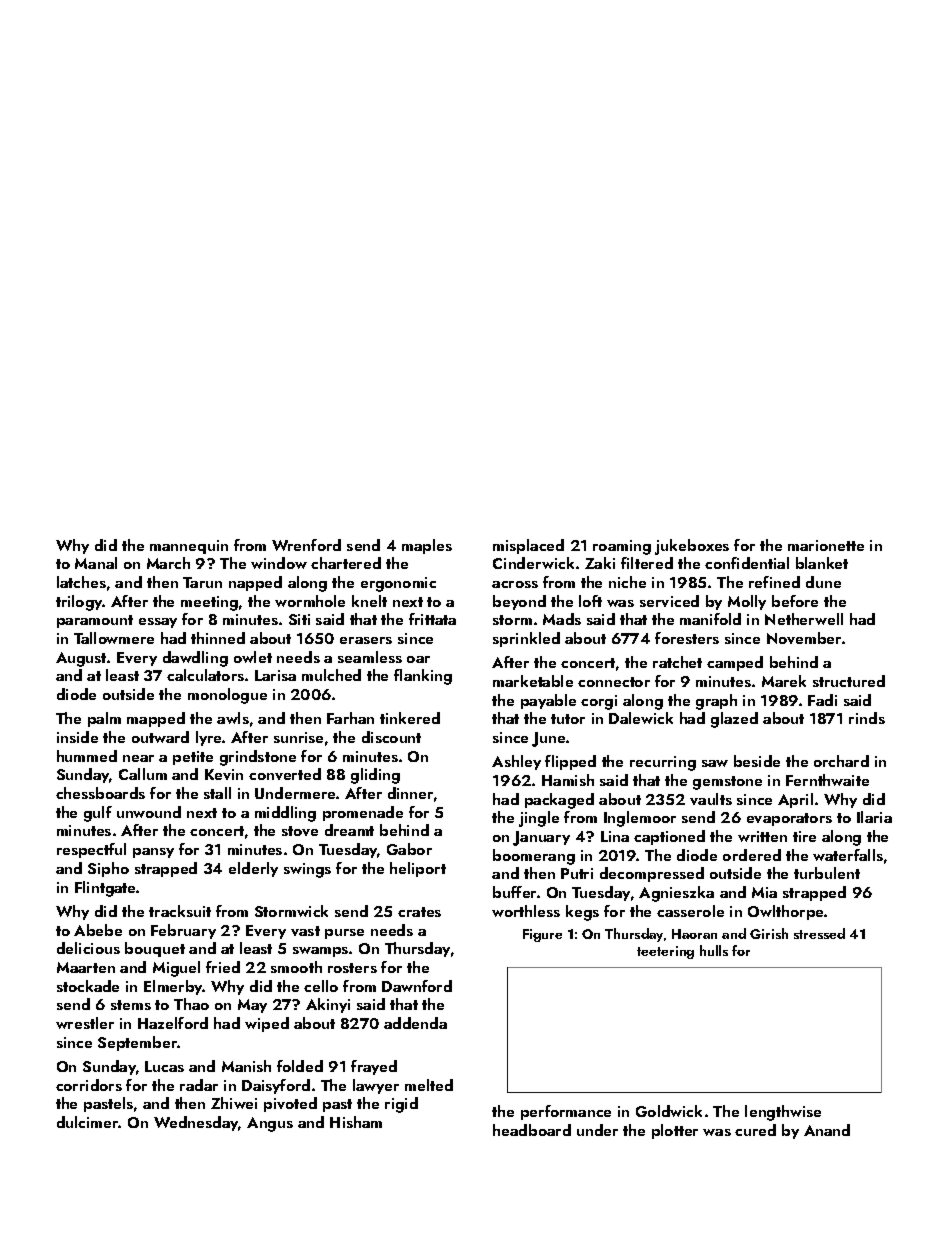 This image has width=952, height=1233. Describe the element at coordinates (98, 814) in the image. I see `gulf` at that location.
